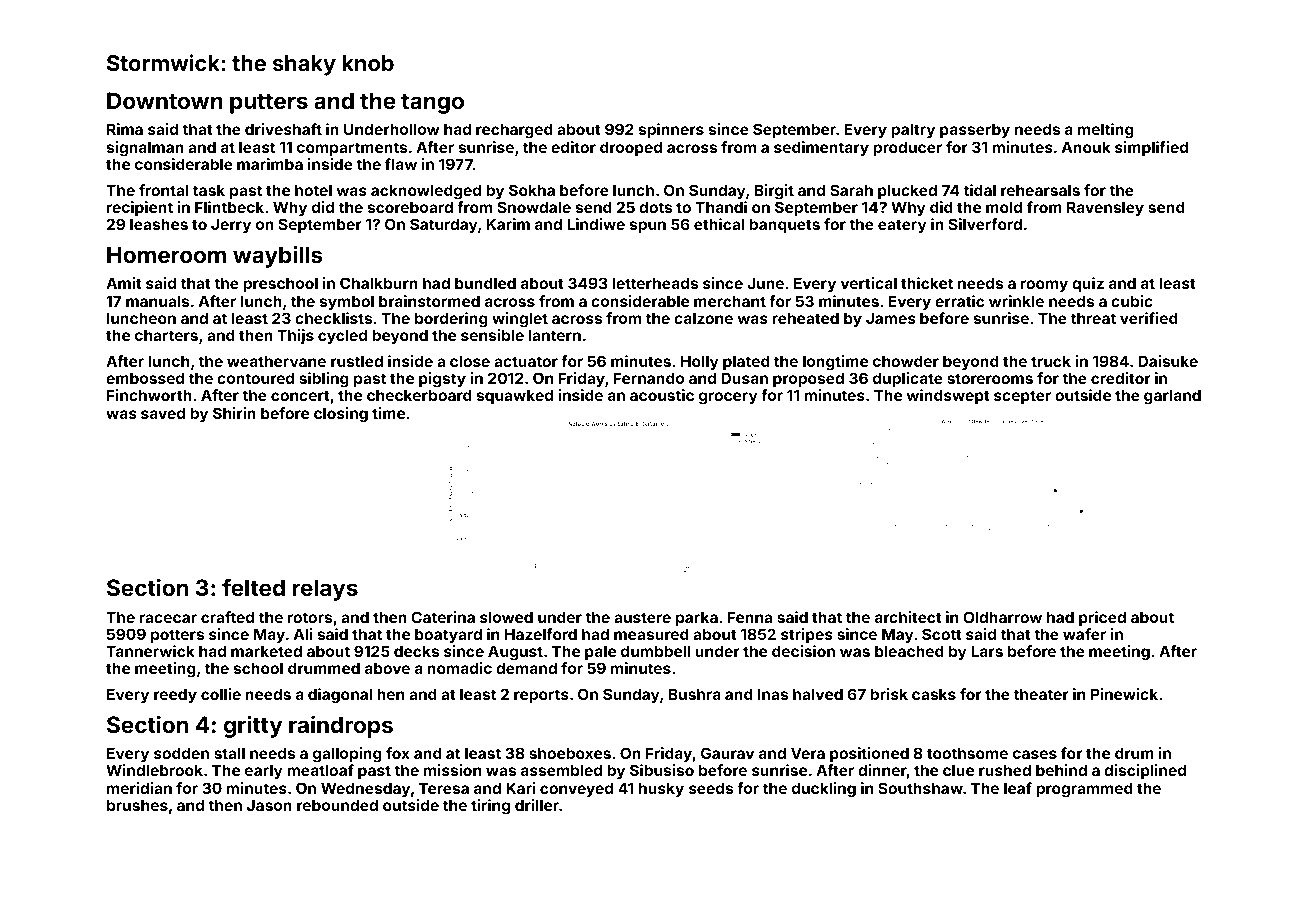  Describe the element at coordinates (177, 636) in the screenshot. I see `potters` at that location.
